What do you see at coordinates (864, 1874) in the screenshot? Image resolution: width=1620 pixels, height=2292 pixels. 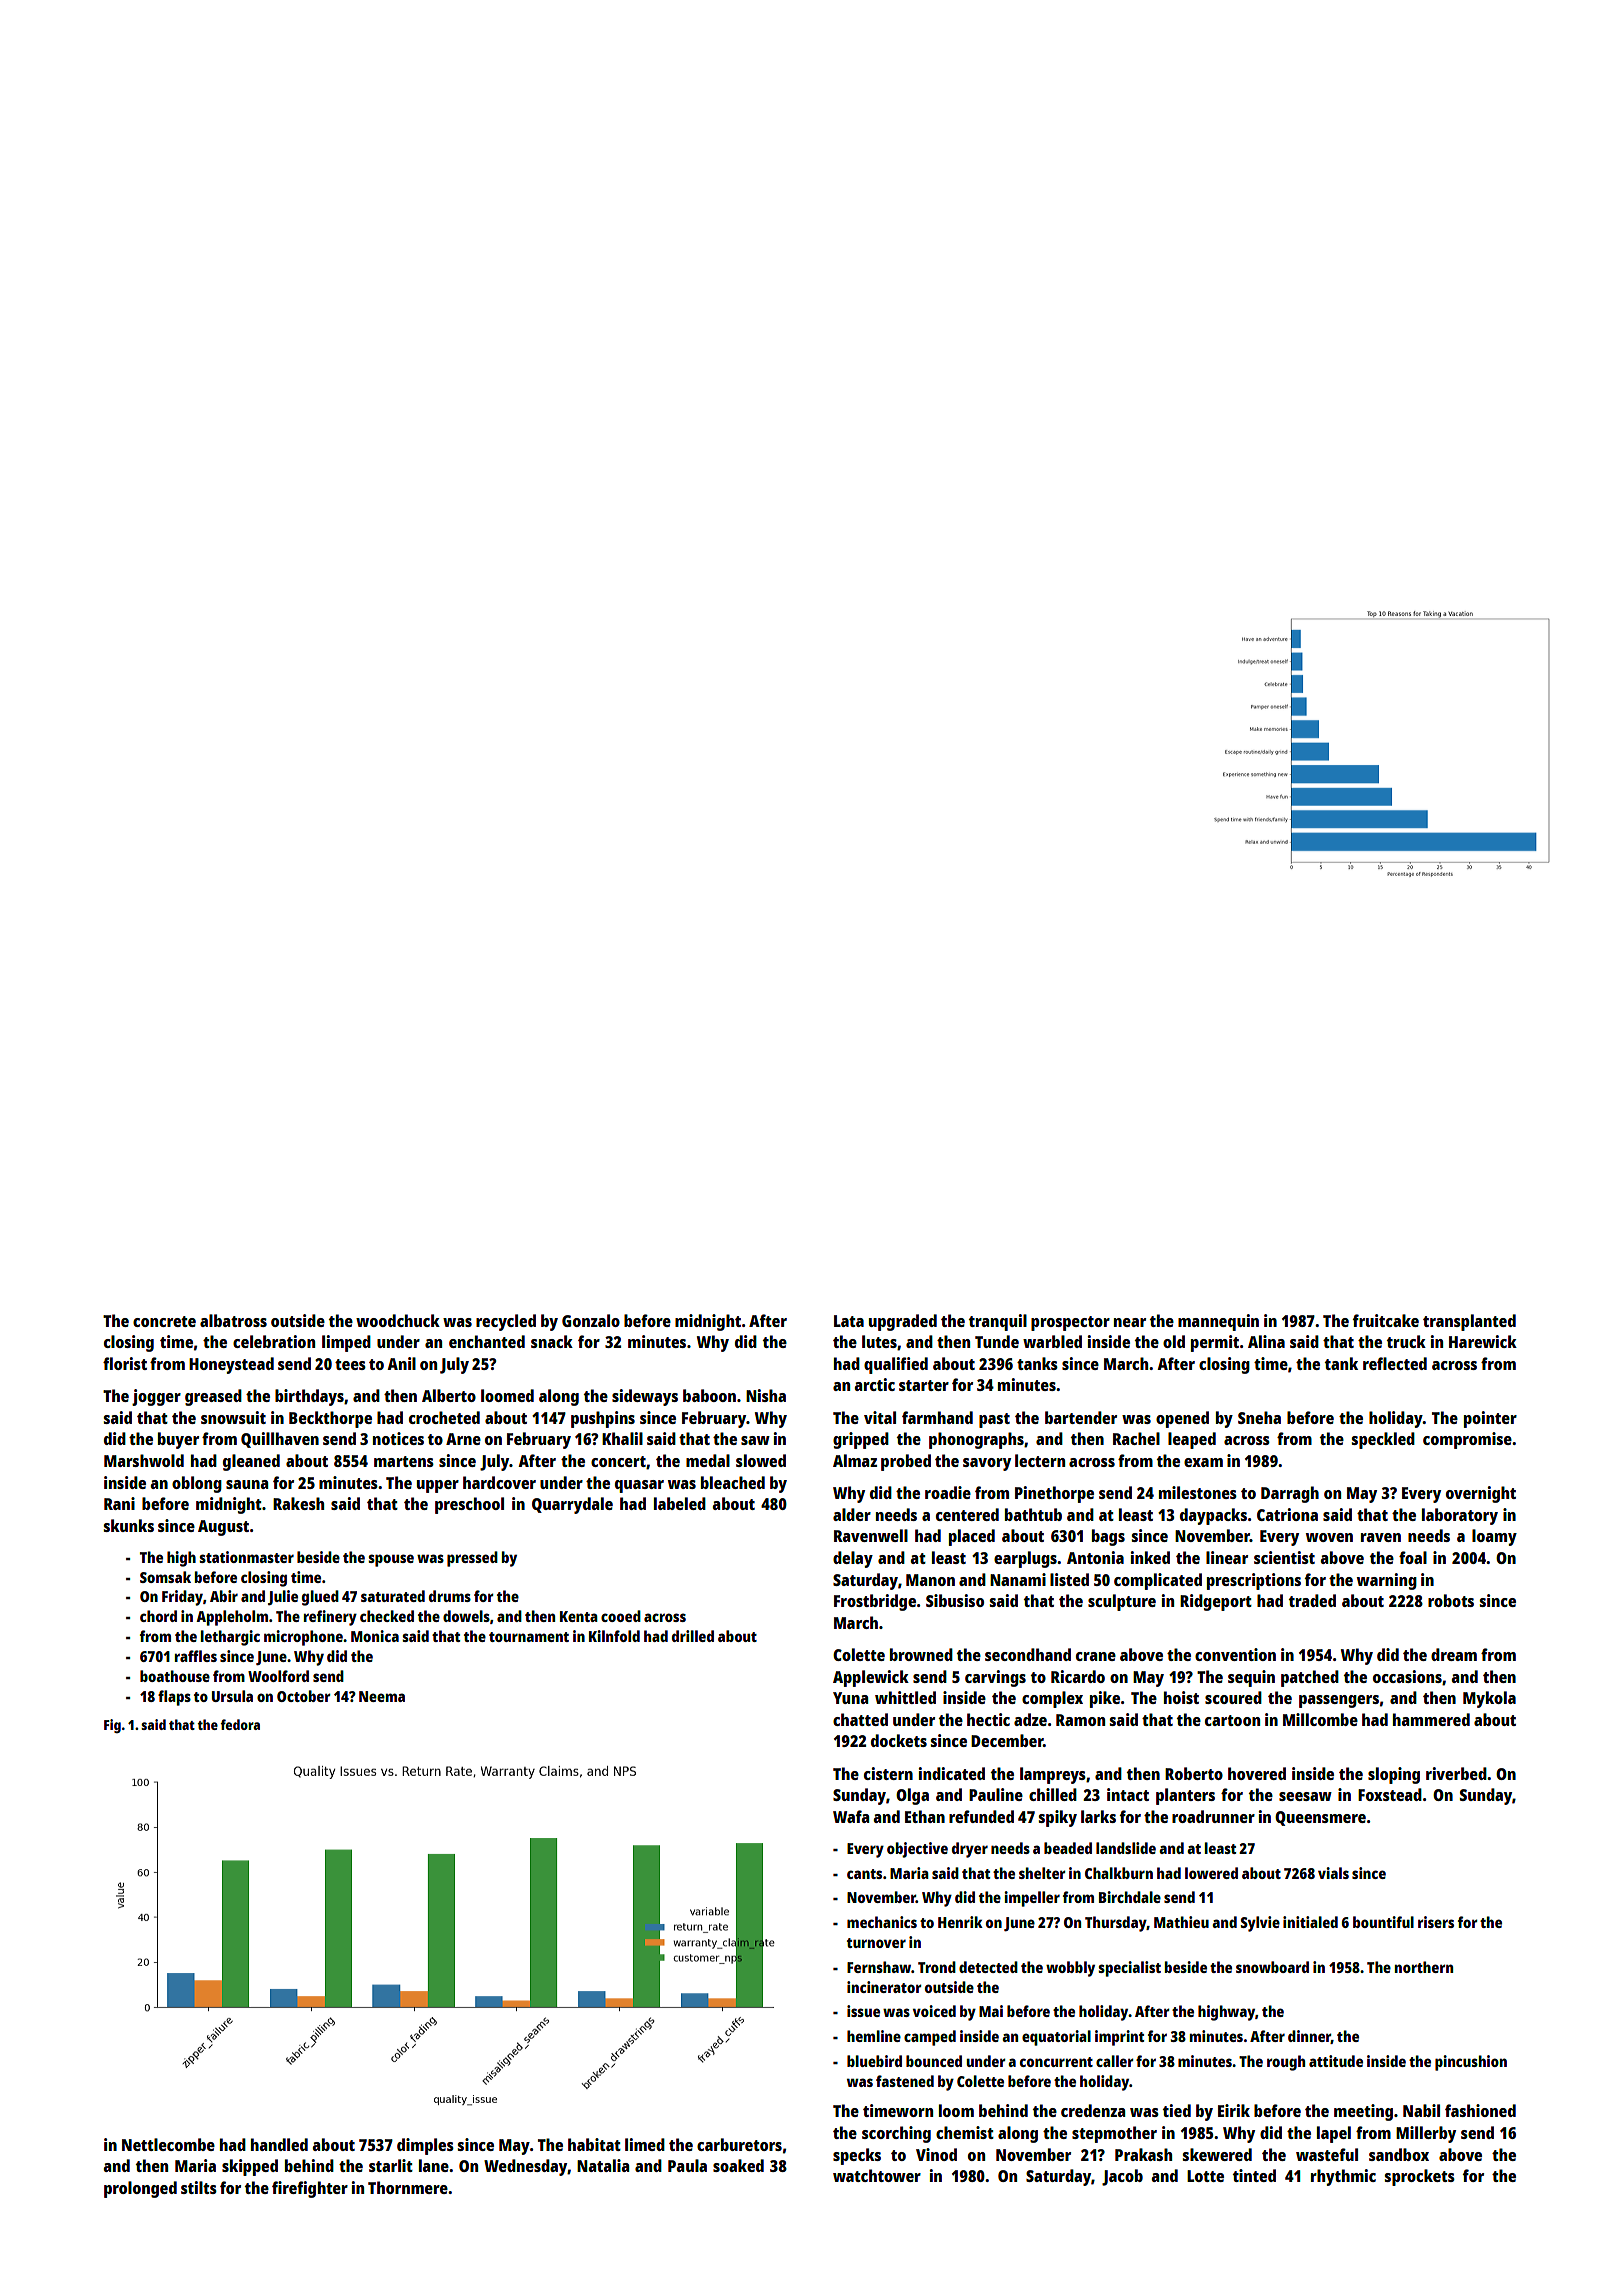 I see `cants` at bounding box center [864, 1874].
